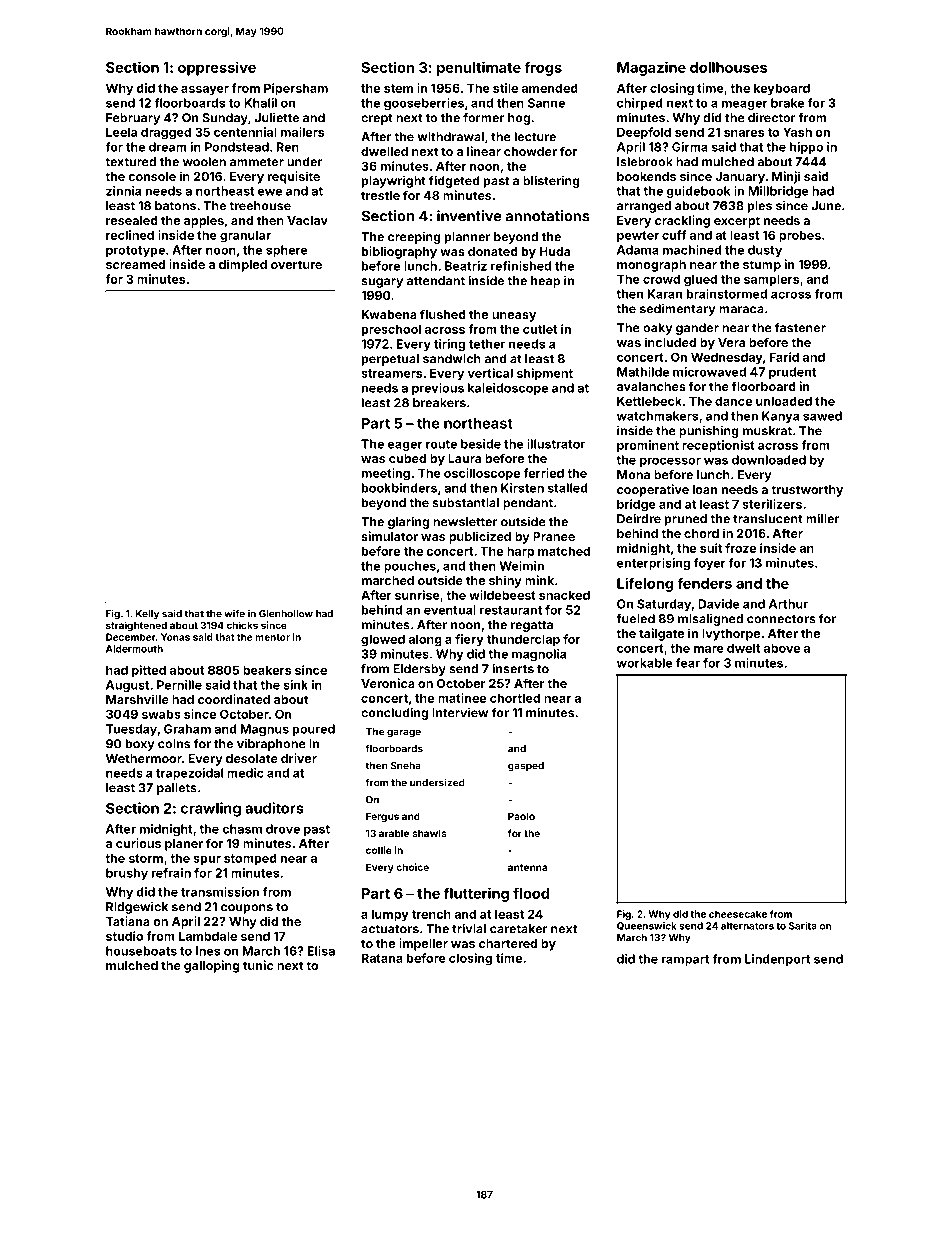 The width and height of the document is (952, 1233). Describe the element at coordinates (302, 132) in the document. I see `mailers` at that location.
